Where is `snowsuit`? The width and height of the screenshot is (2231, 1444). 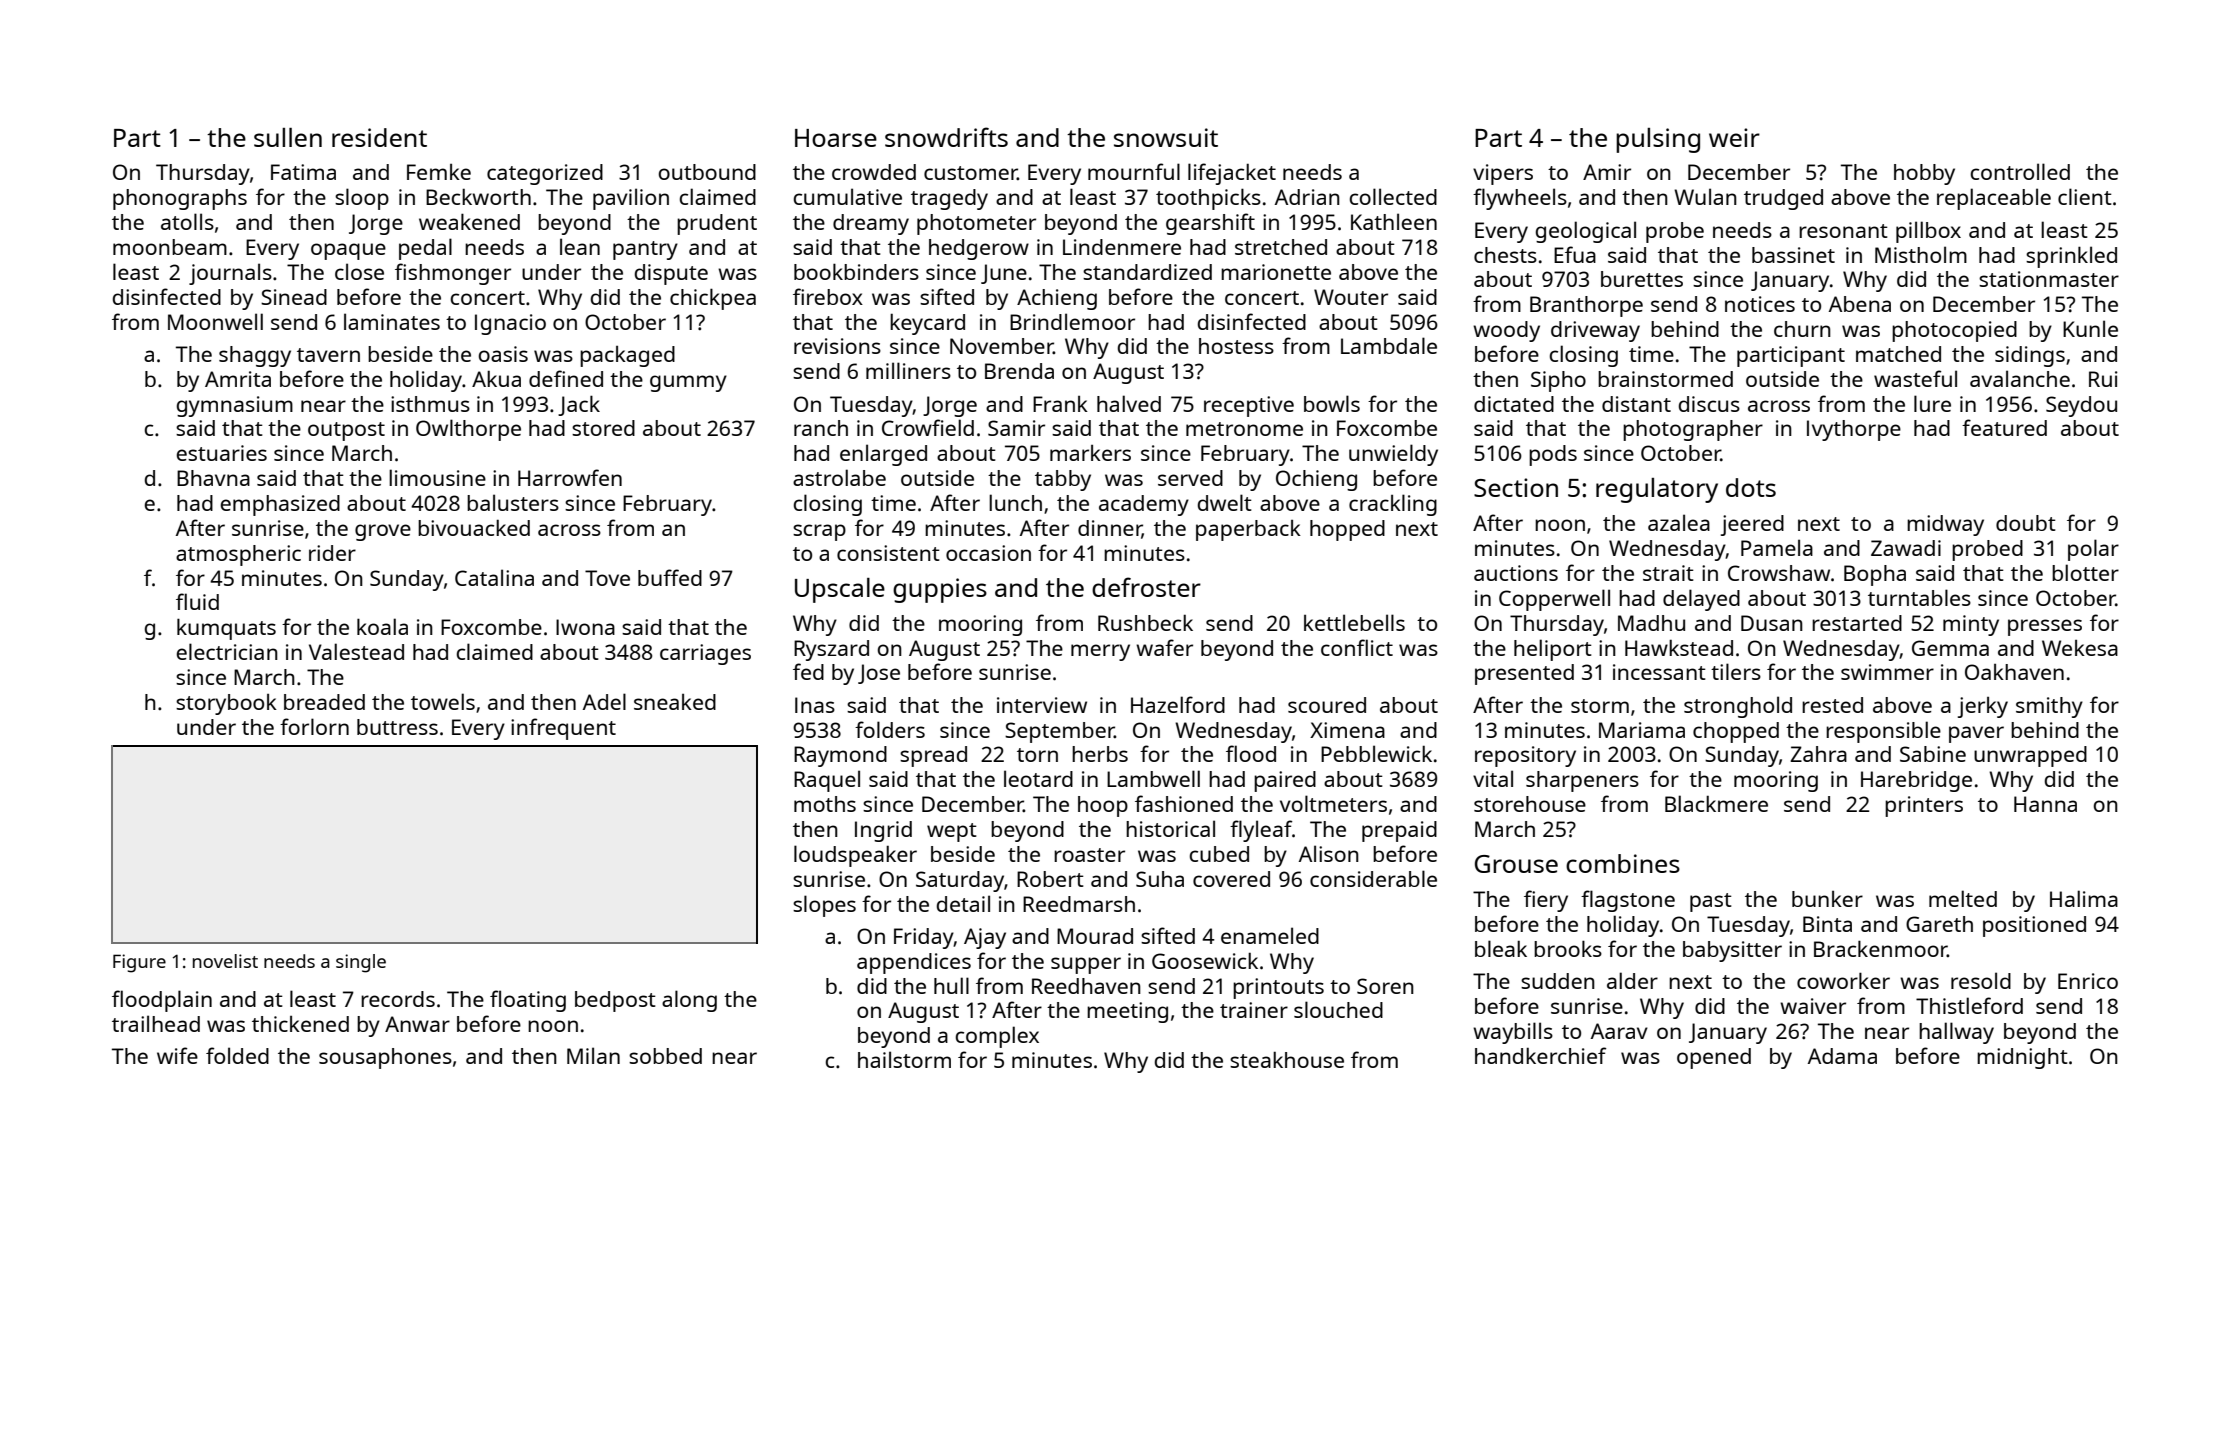 snowsuit is located at coordinates (1166, 137).
